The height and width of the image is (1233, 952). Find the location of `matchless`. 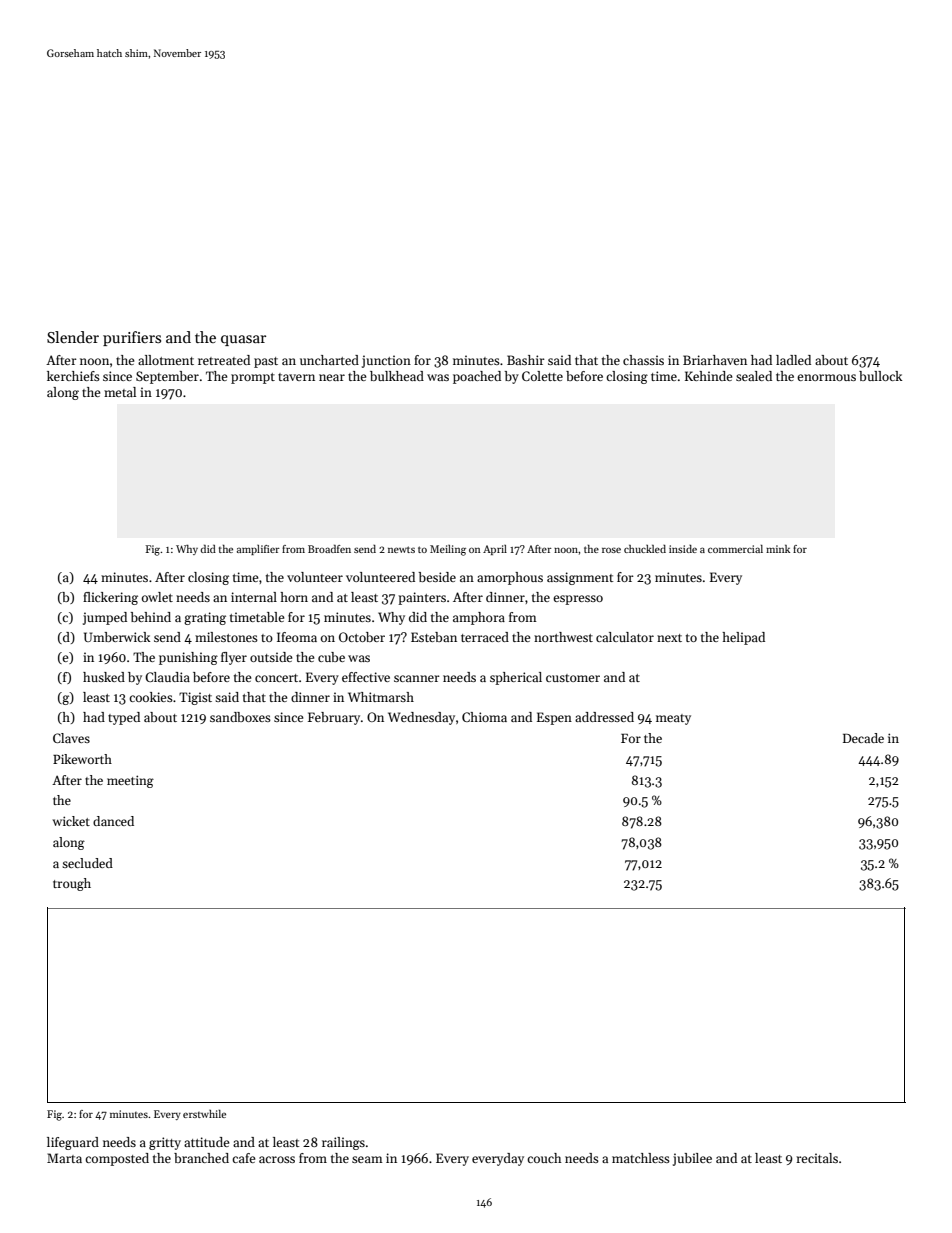

matchless is located at coordinates (641, 1158).
